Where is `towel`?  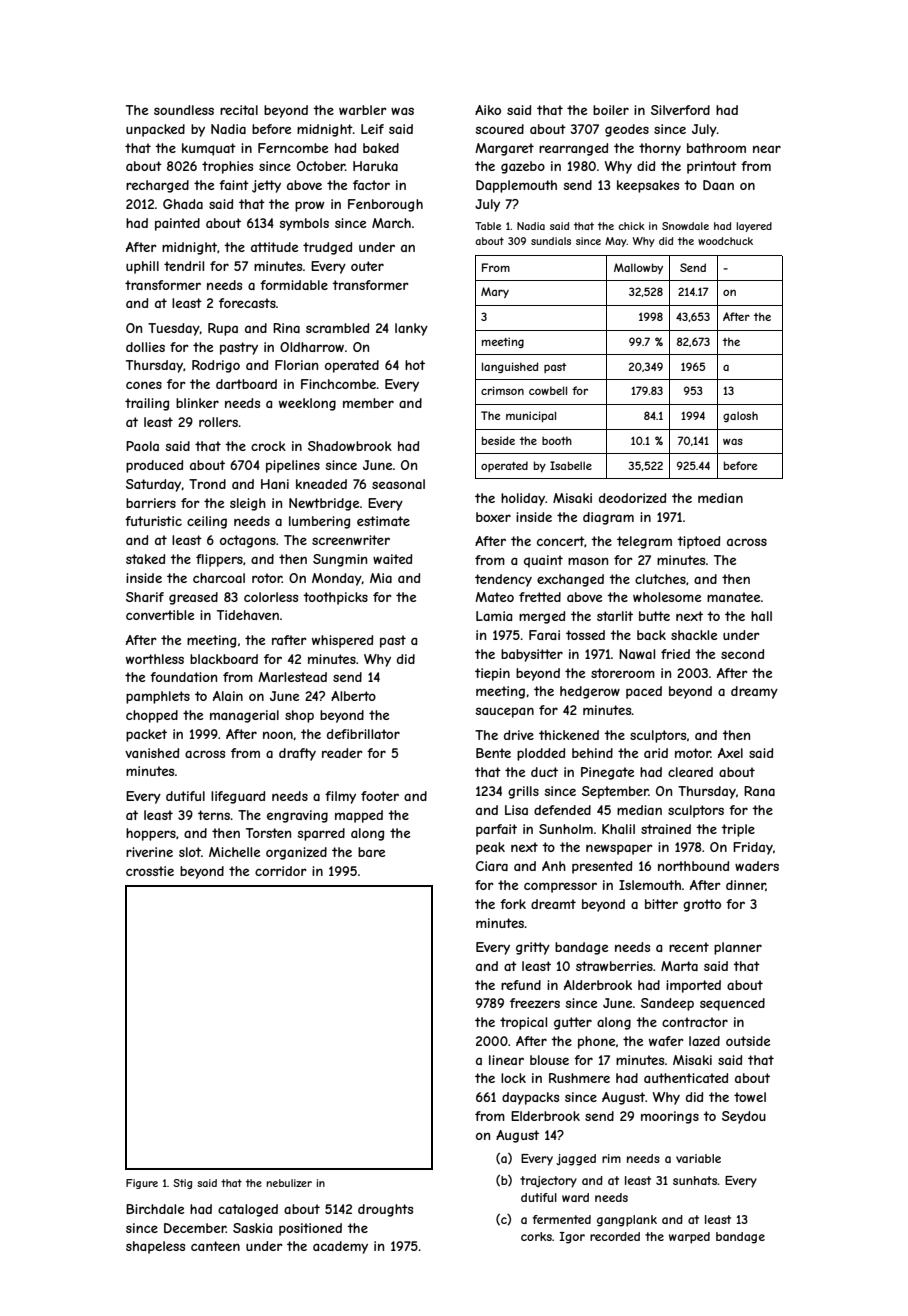 towel is located at coordinates (750, 1097).
